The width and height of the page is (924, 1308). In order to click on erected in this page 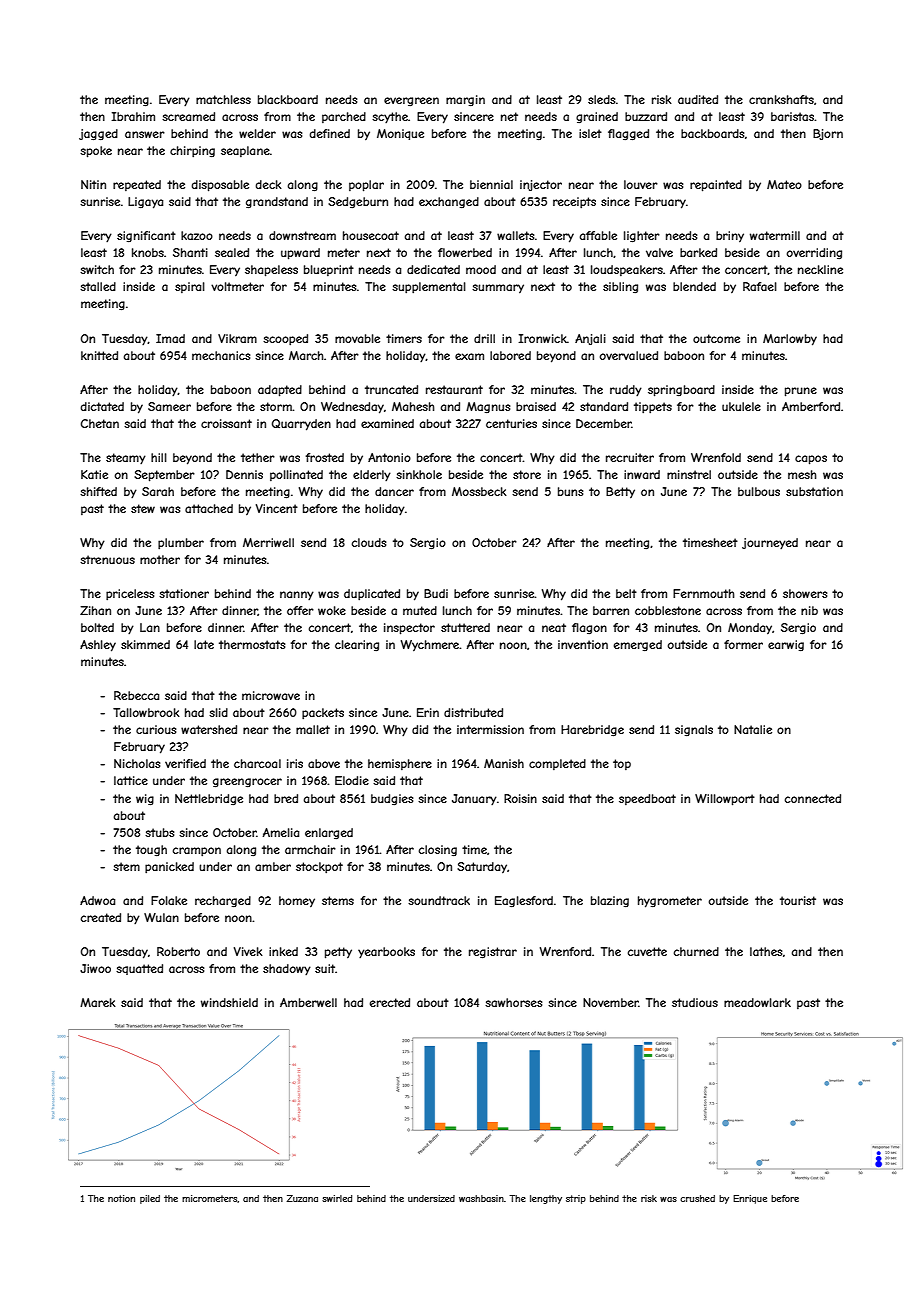, I will do `click(390, 1002)`.
